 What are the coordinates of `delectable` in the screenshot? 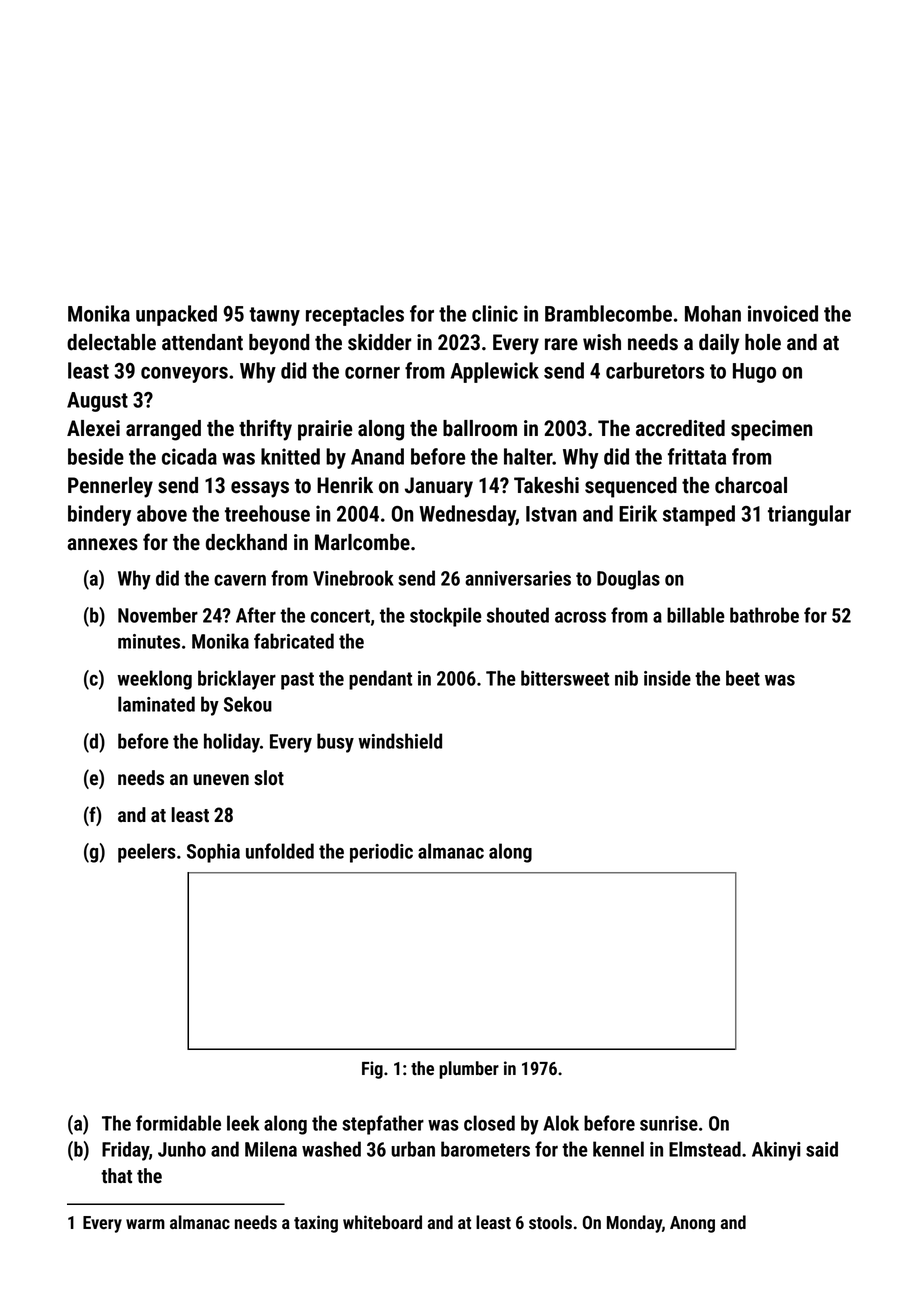 It's located at (111, 342).
